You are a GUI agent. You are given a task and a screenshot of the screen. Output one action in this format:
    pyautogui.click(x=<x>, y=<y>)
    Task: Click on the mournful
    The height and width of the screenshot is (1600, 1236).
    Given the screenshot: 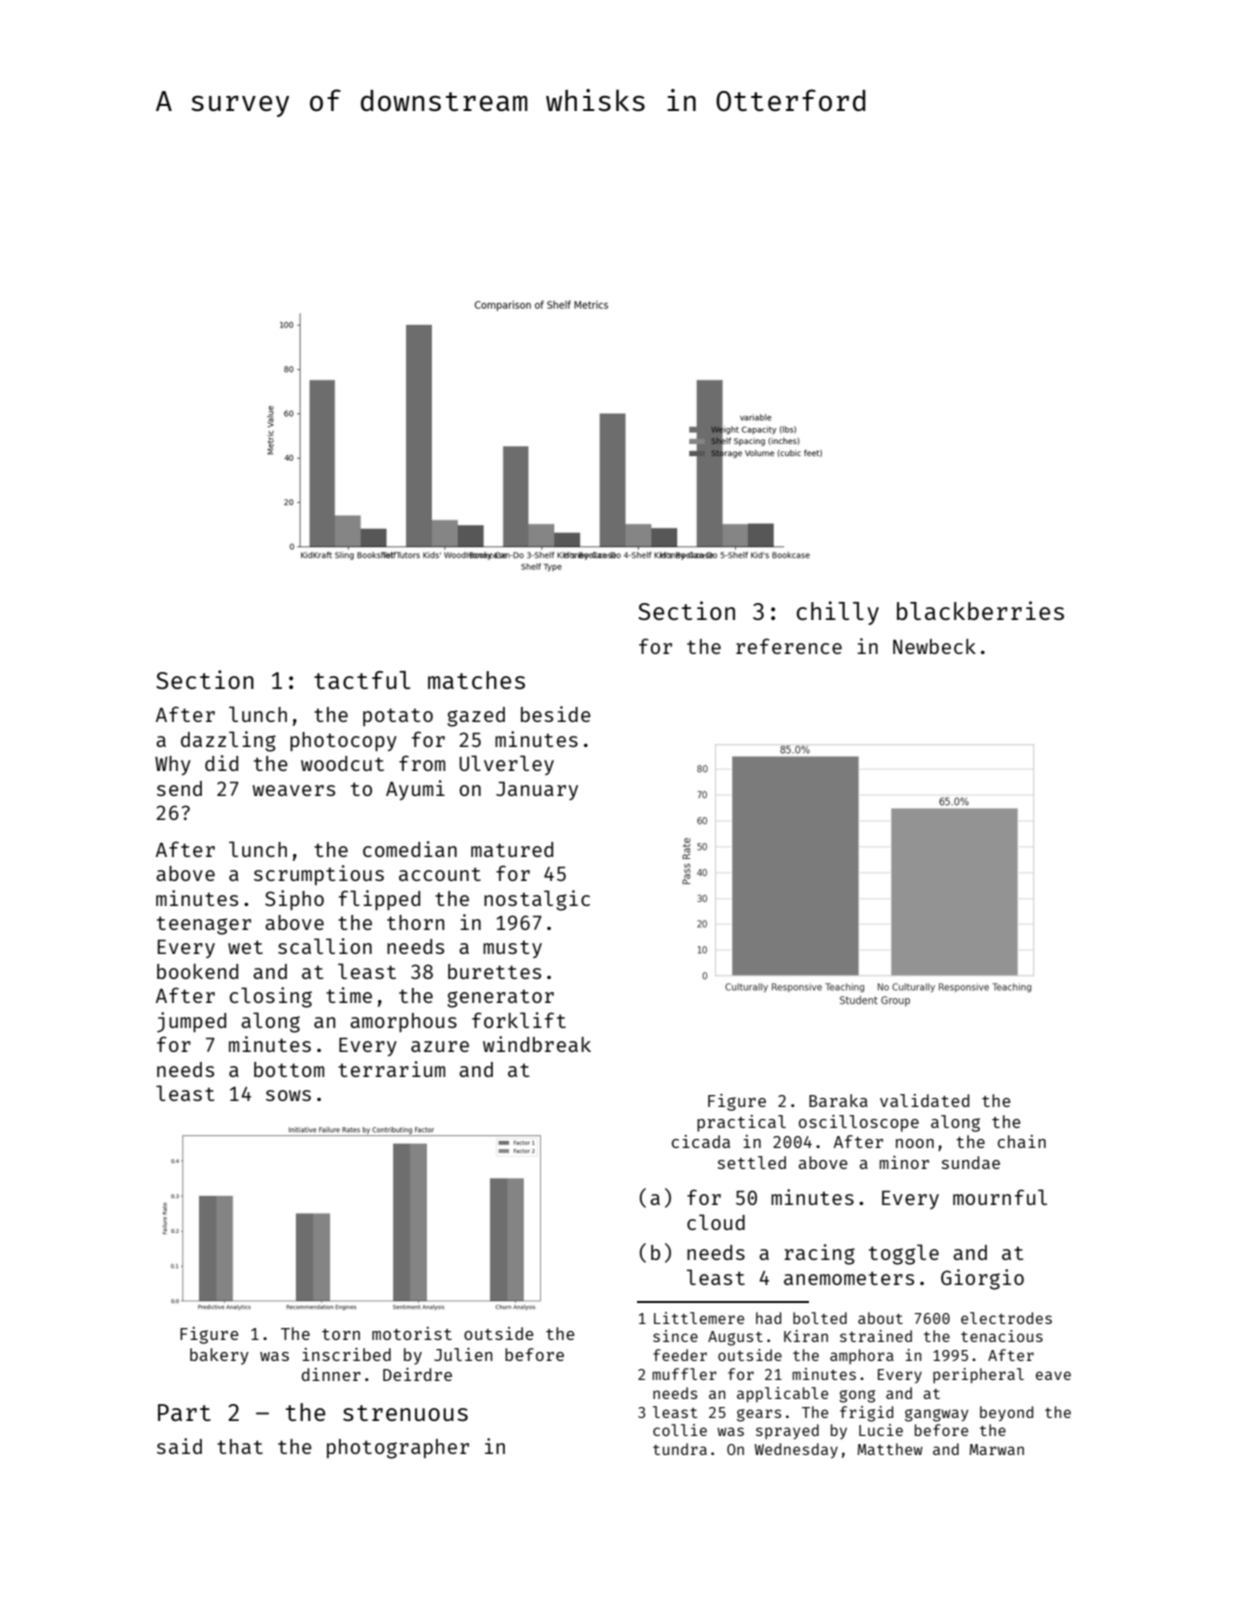 What is the action you would take?
    pyautogui.click(x=1000, y=1197)
